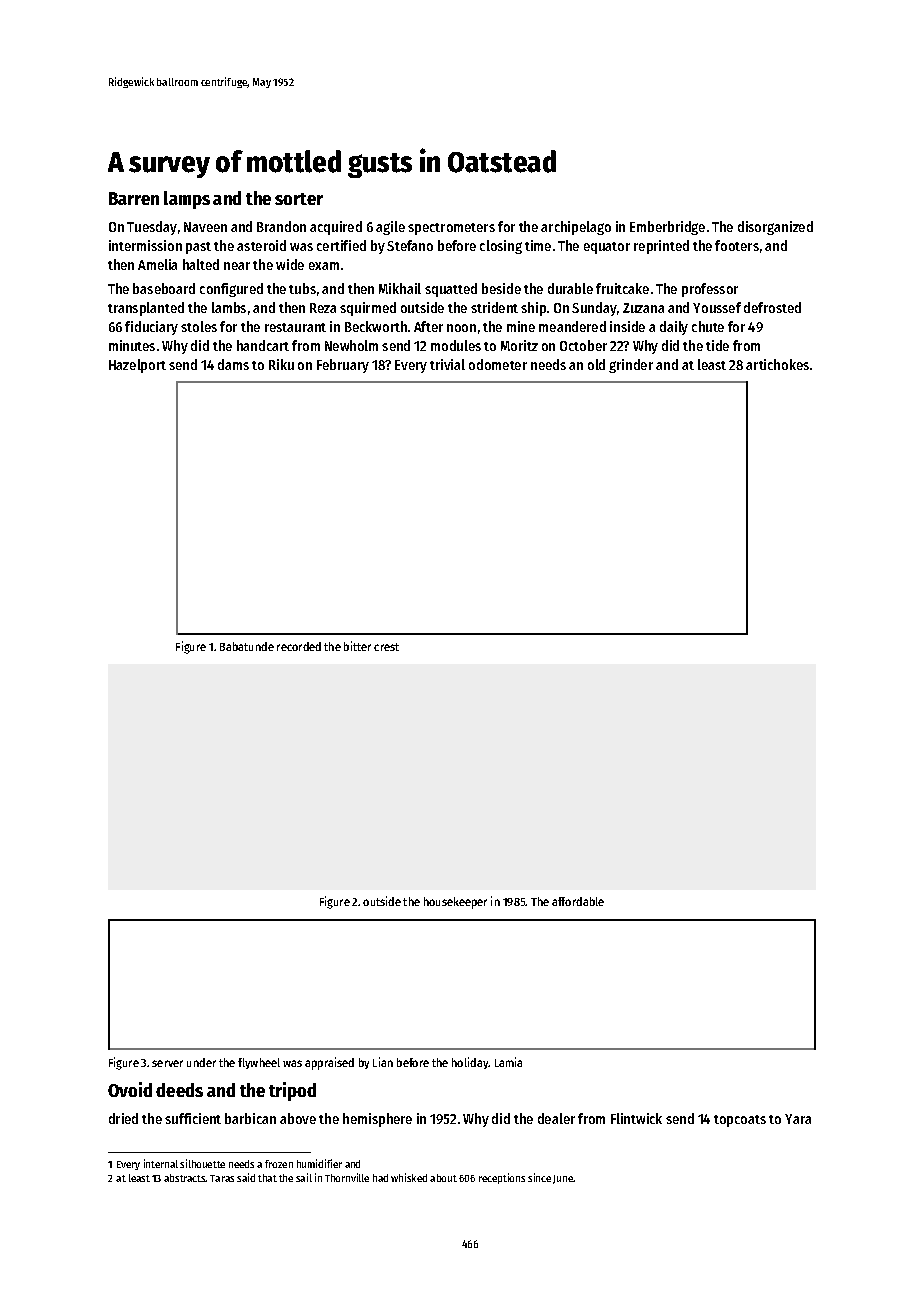 The height and width of the screenshot is (1314, 924). I want to click on recorded, so click(299, 646).
